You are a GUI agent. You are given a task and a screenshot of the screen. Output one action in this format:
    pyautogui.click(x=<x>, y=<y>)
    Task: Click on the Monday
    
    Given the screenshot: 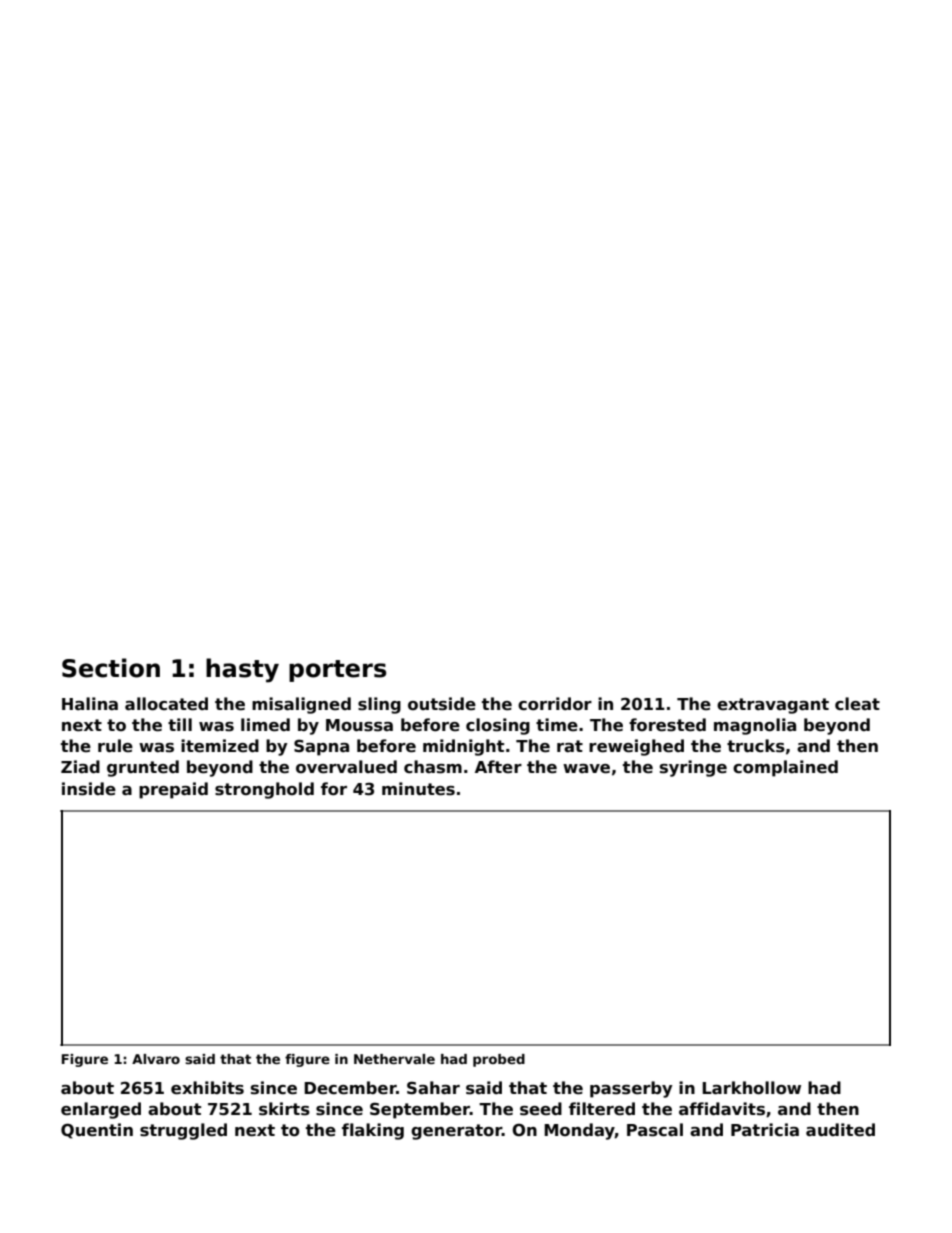 What is the action you would take?
    pyautogui.click(x=579, y=1131)
